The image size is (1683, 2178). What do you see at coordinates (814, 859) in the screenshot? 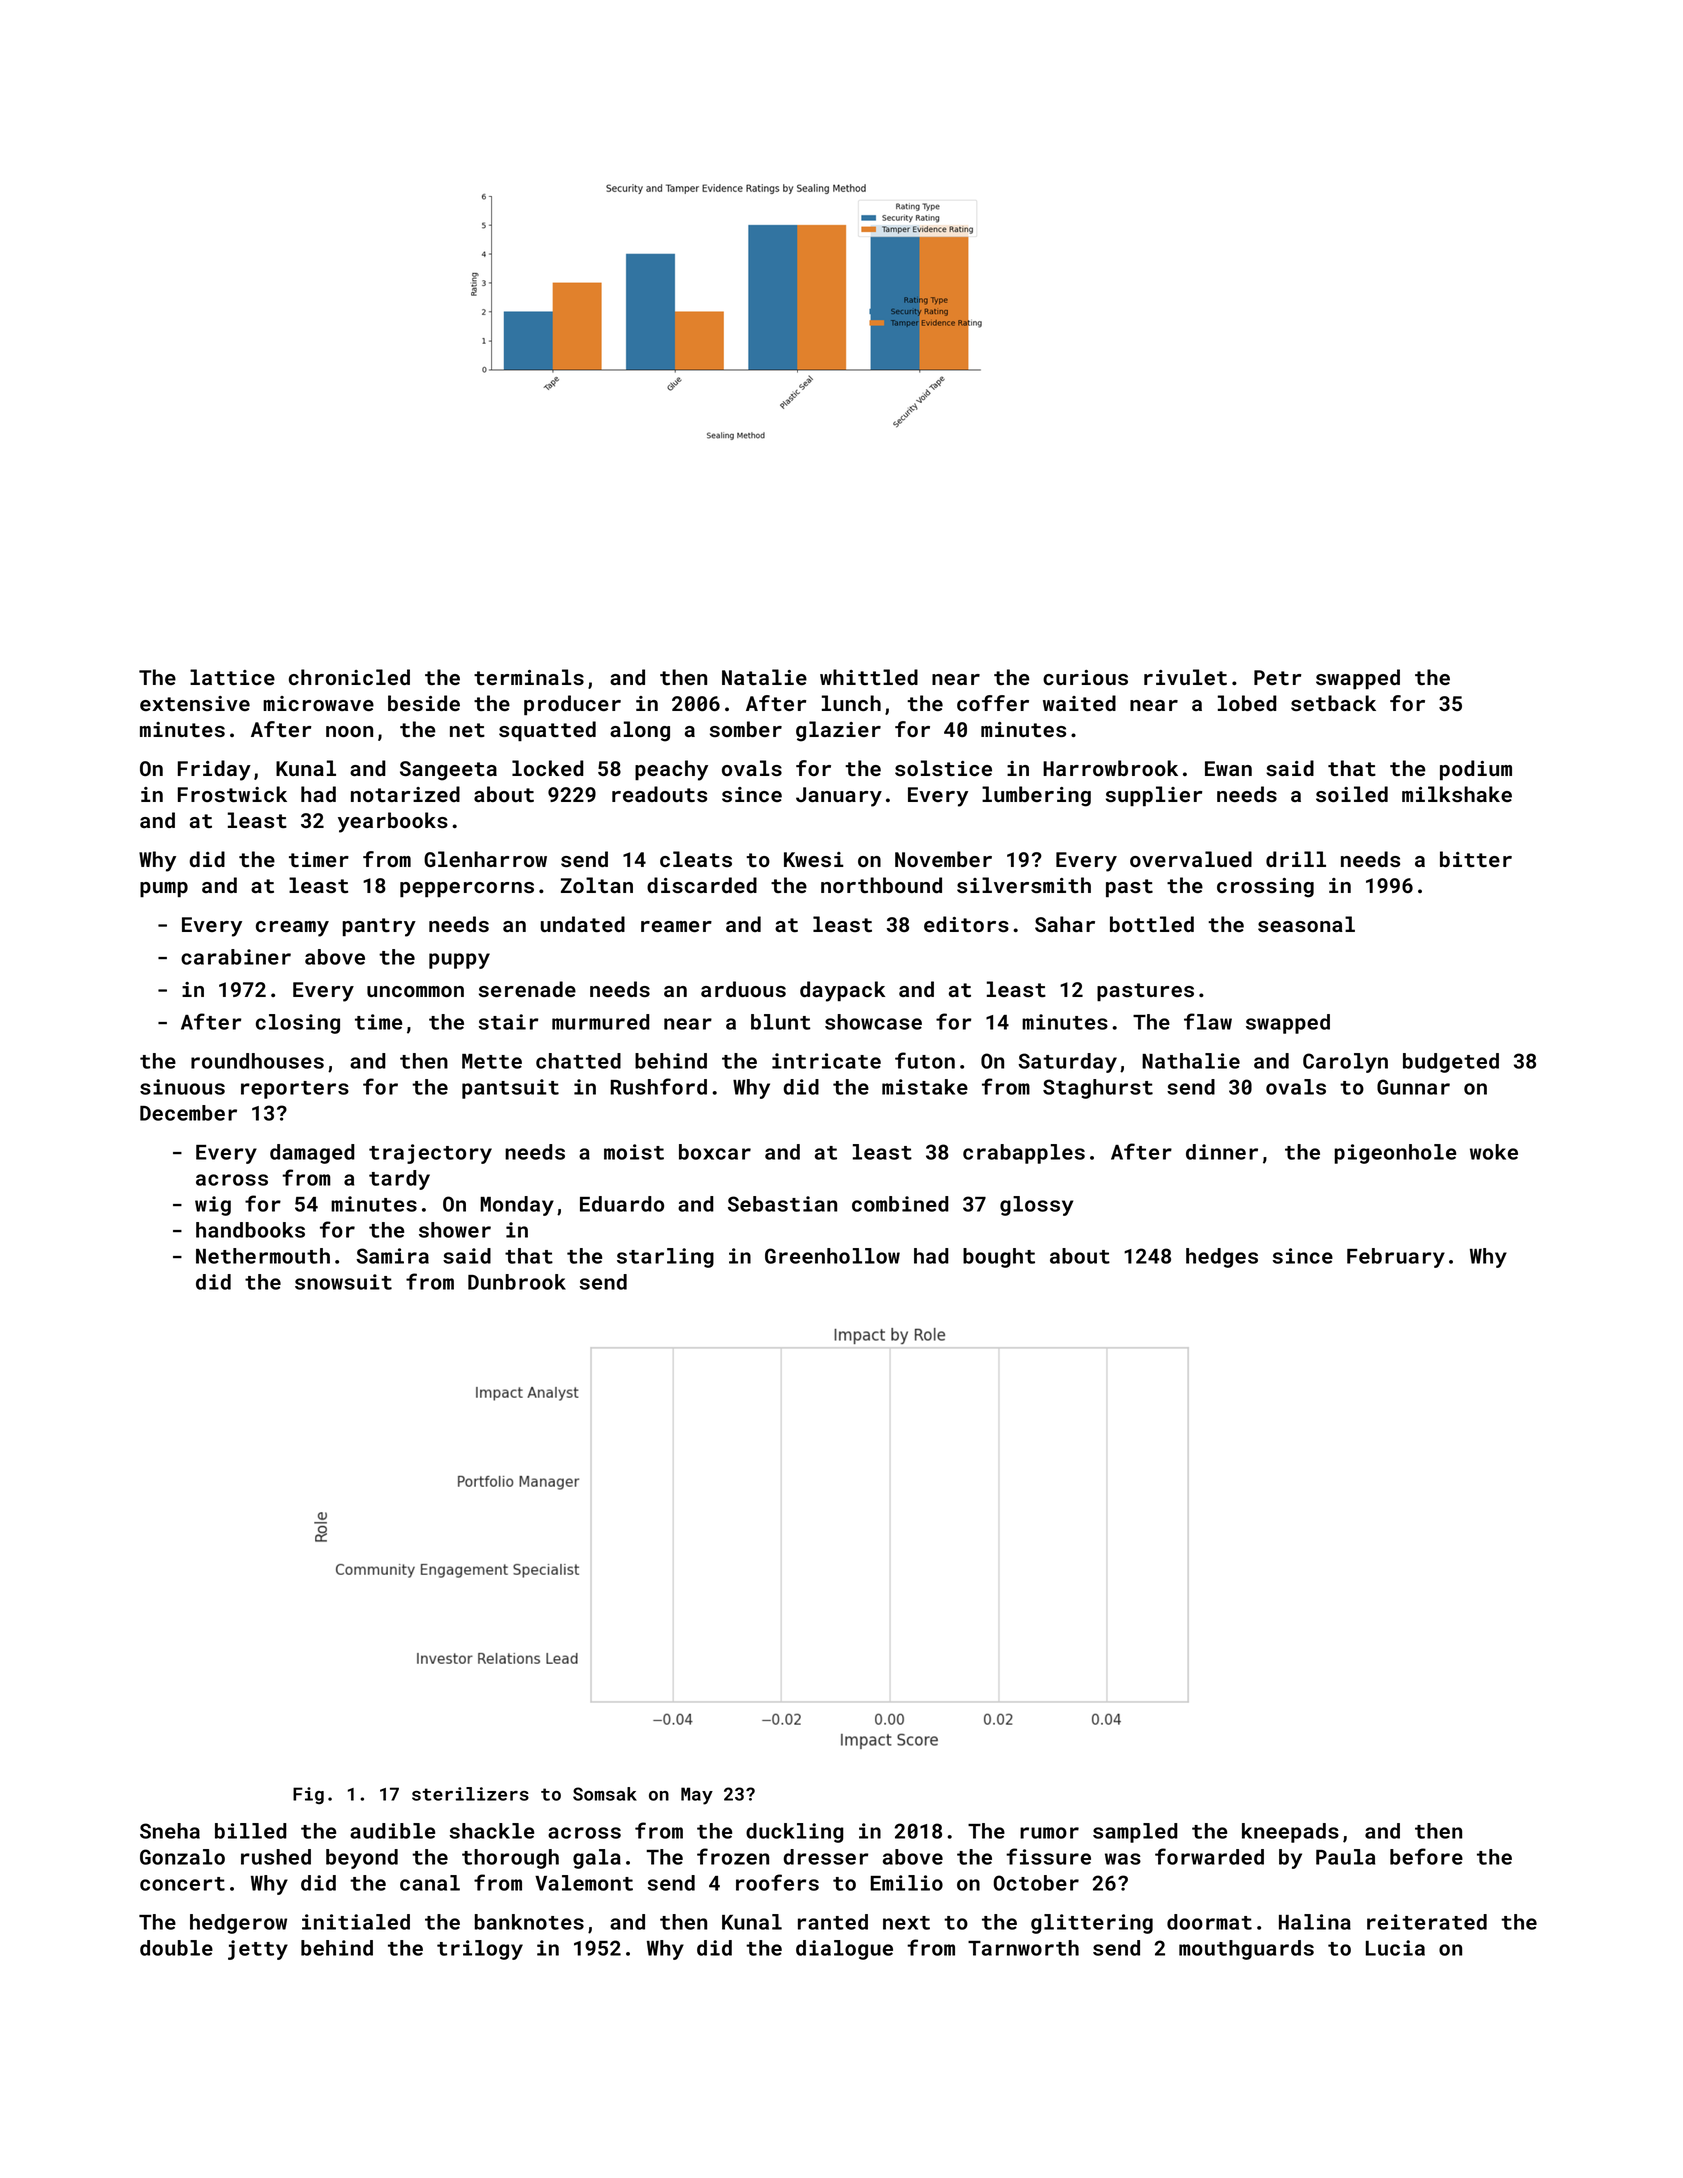
I see `Kwesi` at bounding box center [814, 859].
